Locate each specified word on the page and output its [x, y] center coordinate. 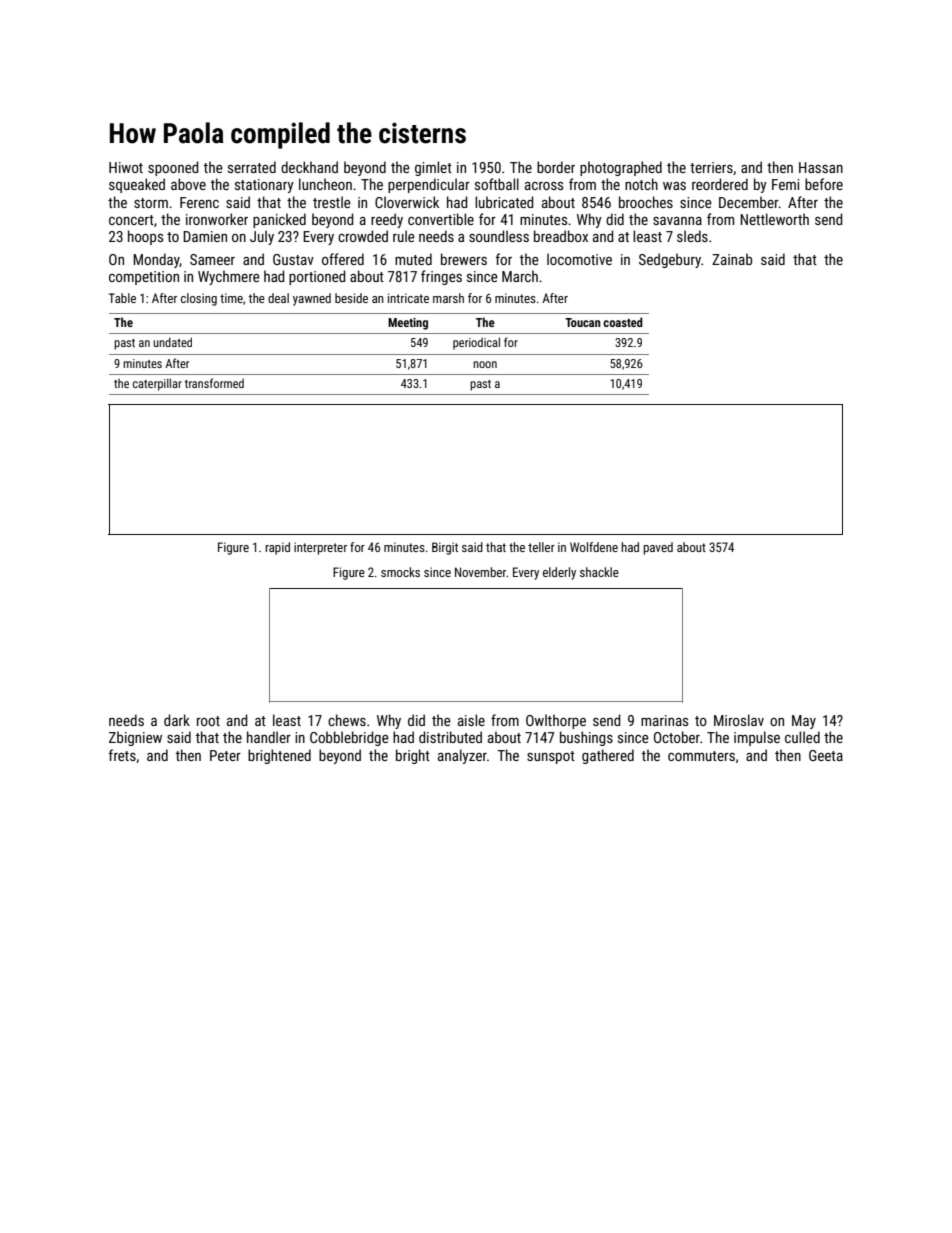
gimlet [433, 168]
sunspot [551, 757]
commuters [701, 756]
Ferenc [199, 202]
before [824, 184]
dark [177, 720]
